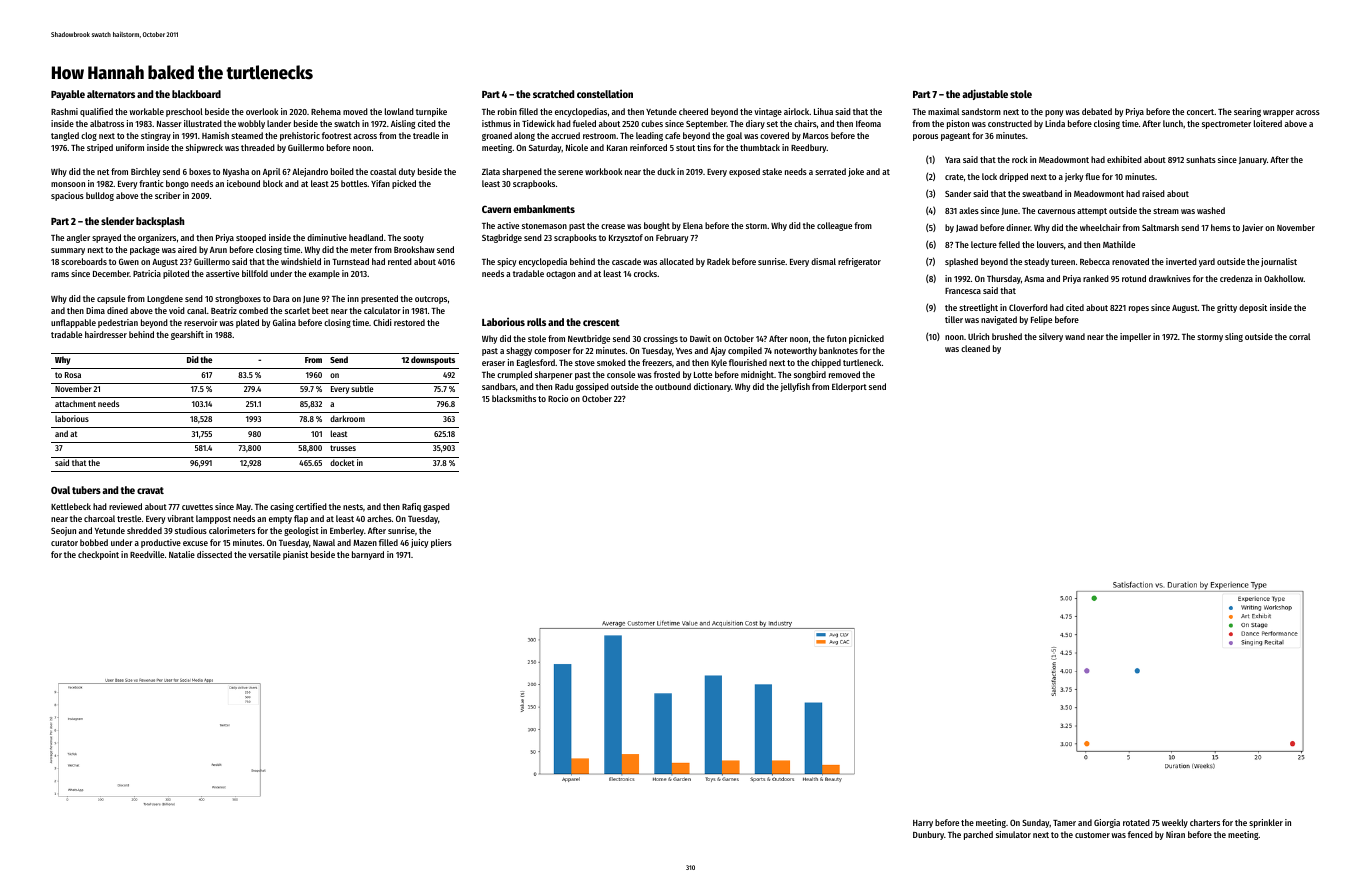 Image resolution: width=1372 pixels, height=887 pixels. I want to click on corral, so click(1299, 336).
